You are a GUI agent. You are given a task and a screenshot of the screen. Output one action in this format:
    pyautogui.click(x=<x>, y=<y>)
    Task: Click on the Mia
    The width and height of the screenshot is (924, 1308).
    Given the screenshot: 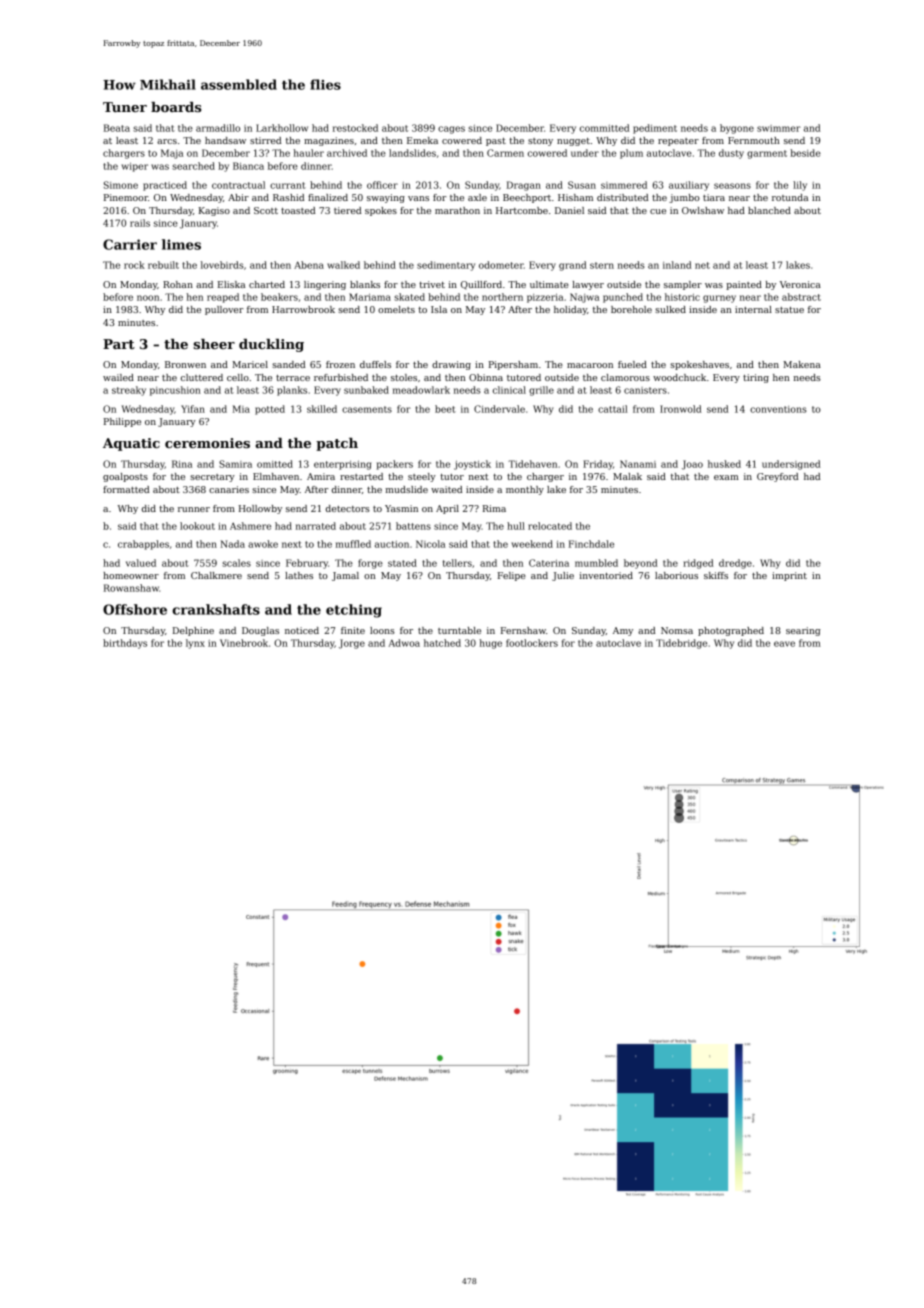 What is the action you would take?
    pyautogui.click(x=241, y=409)
